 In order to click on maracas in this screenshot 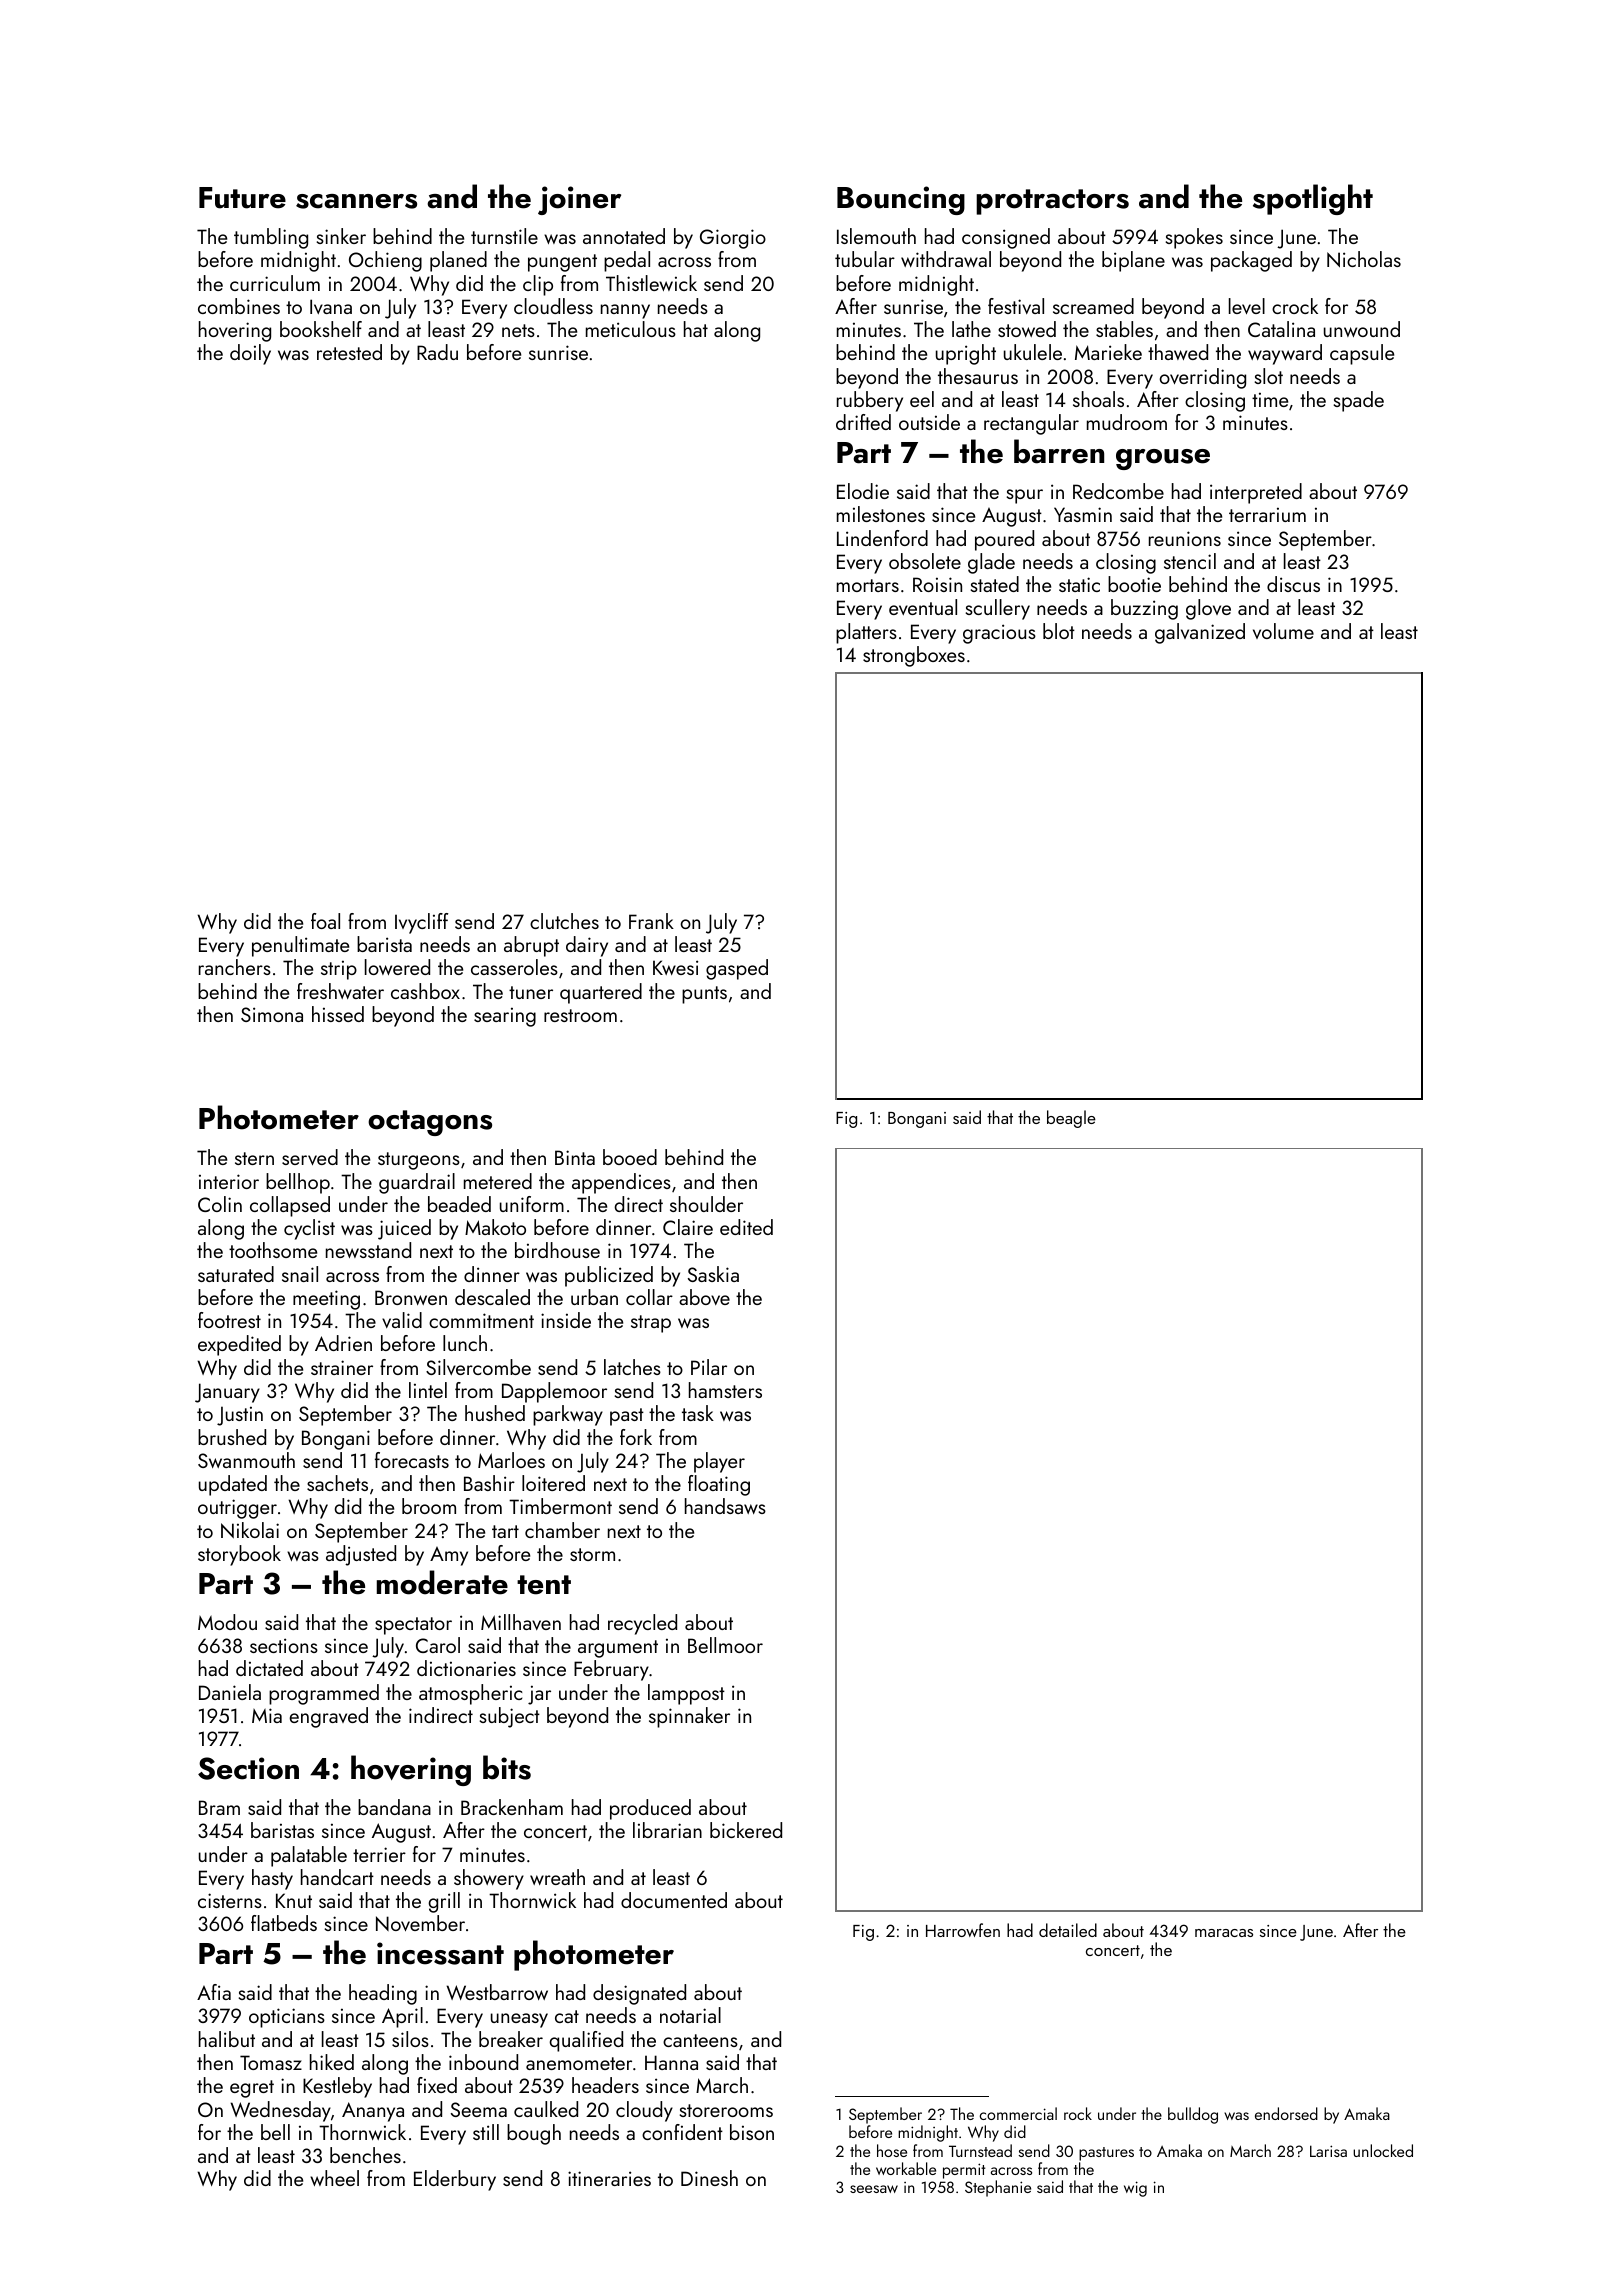, I will do `click(1224, 1933)`.
